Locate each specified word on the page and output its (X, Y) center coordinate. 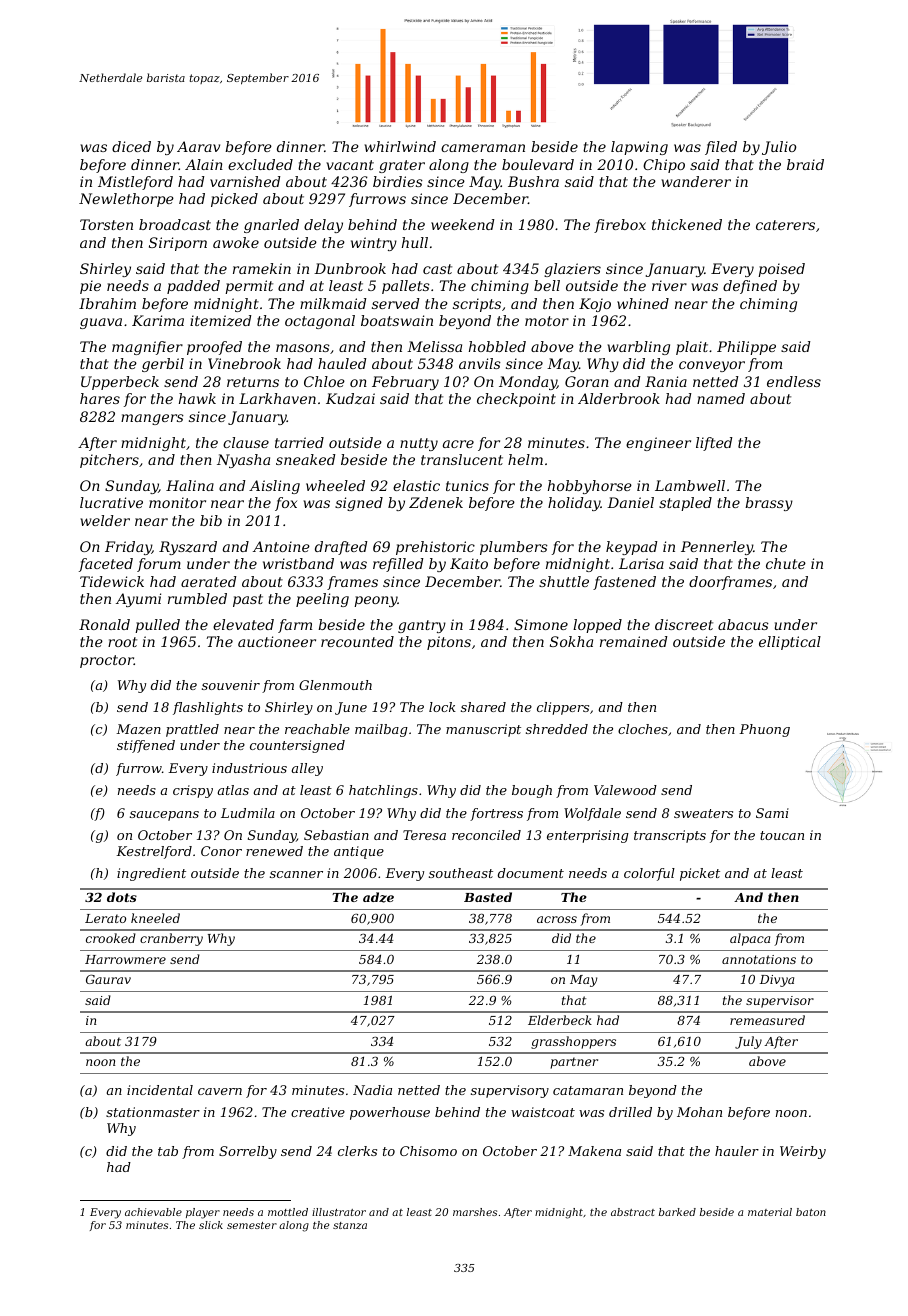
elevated (243, 624)
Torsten (106, 224)
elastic (416, 485)
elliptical (790, 643)
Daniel (630, 502)
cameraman (483, 148)
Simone (541, 624)
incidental (160, 1090)
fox (286, 504)
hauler (737, 1151)
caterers (785, 225)
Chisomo (428, 1151)
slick (211, 1225)
